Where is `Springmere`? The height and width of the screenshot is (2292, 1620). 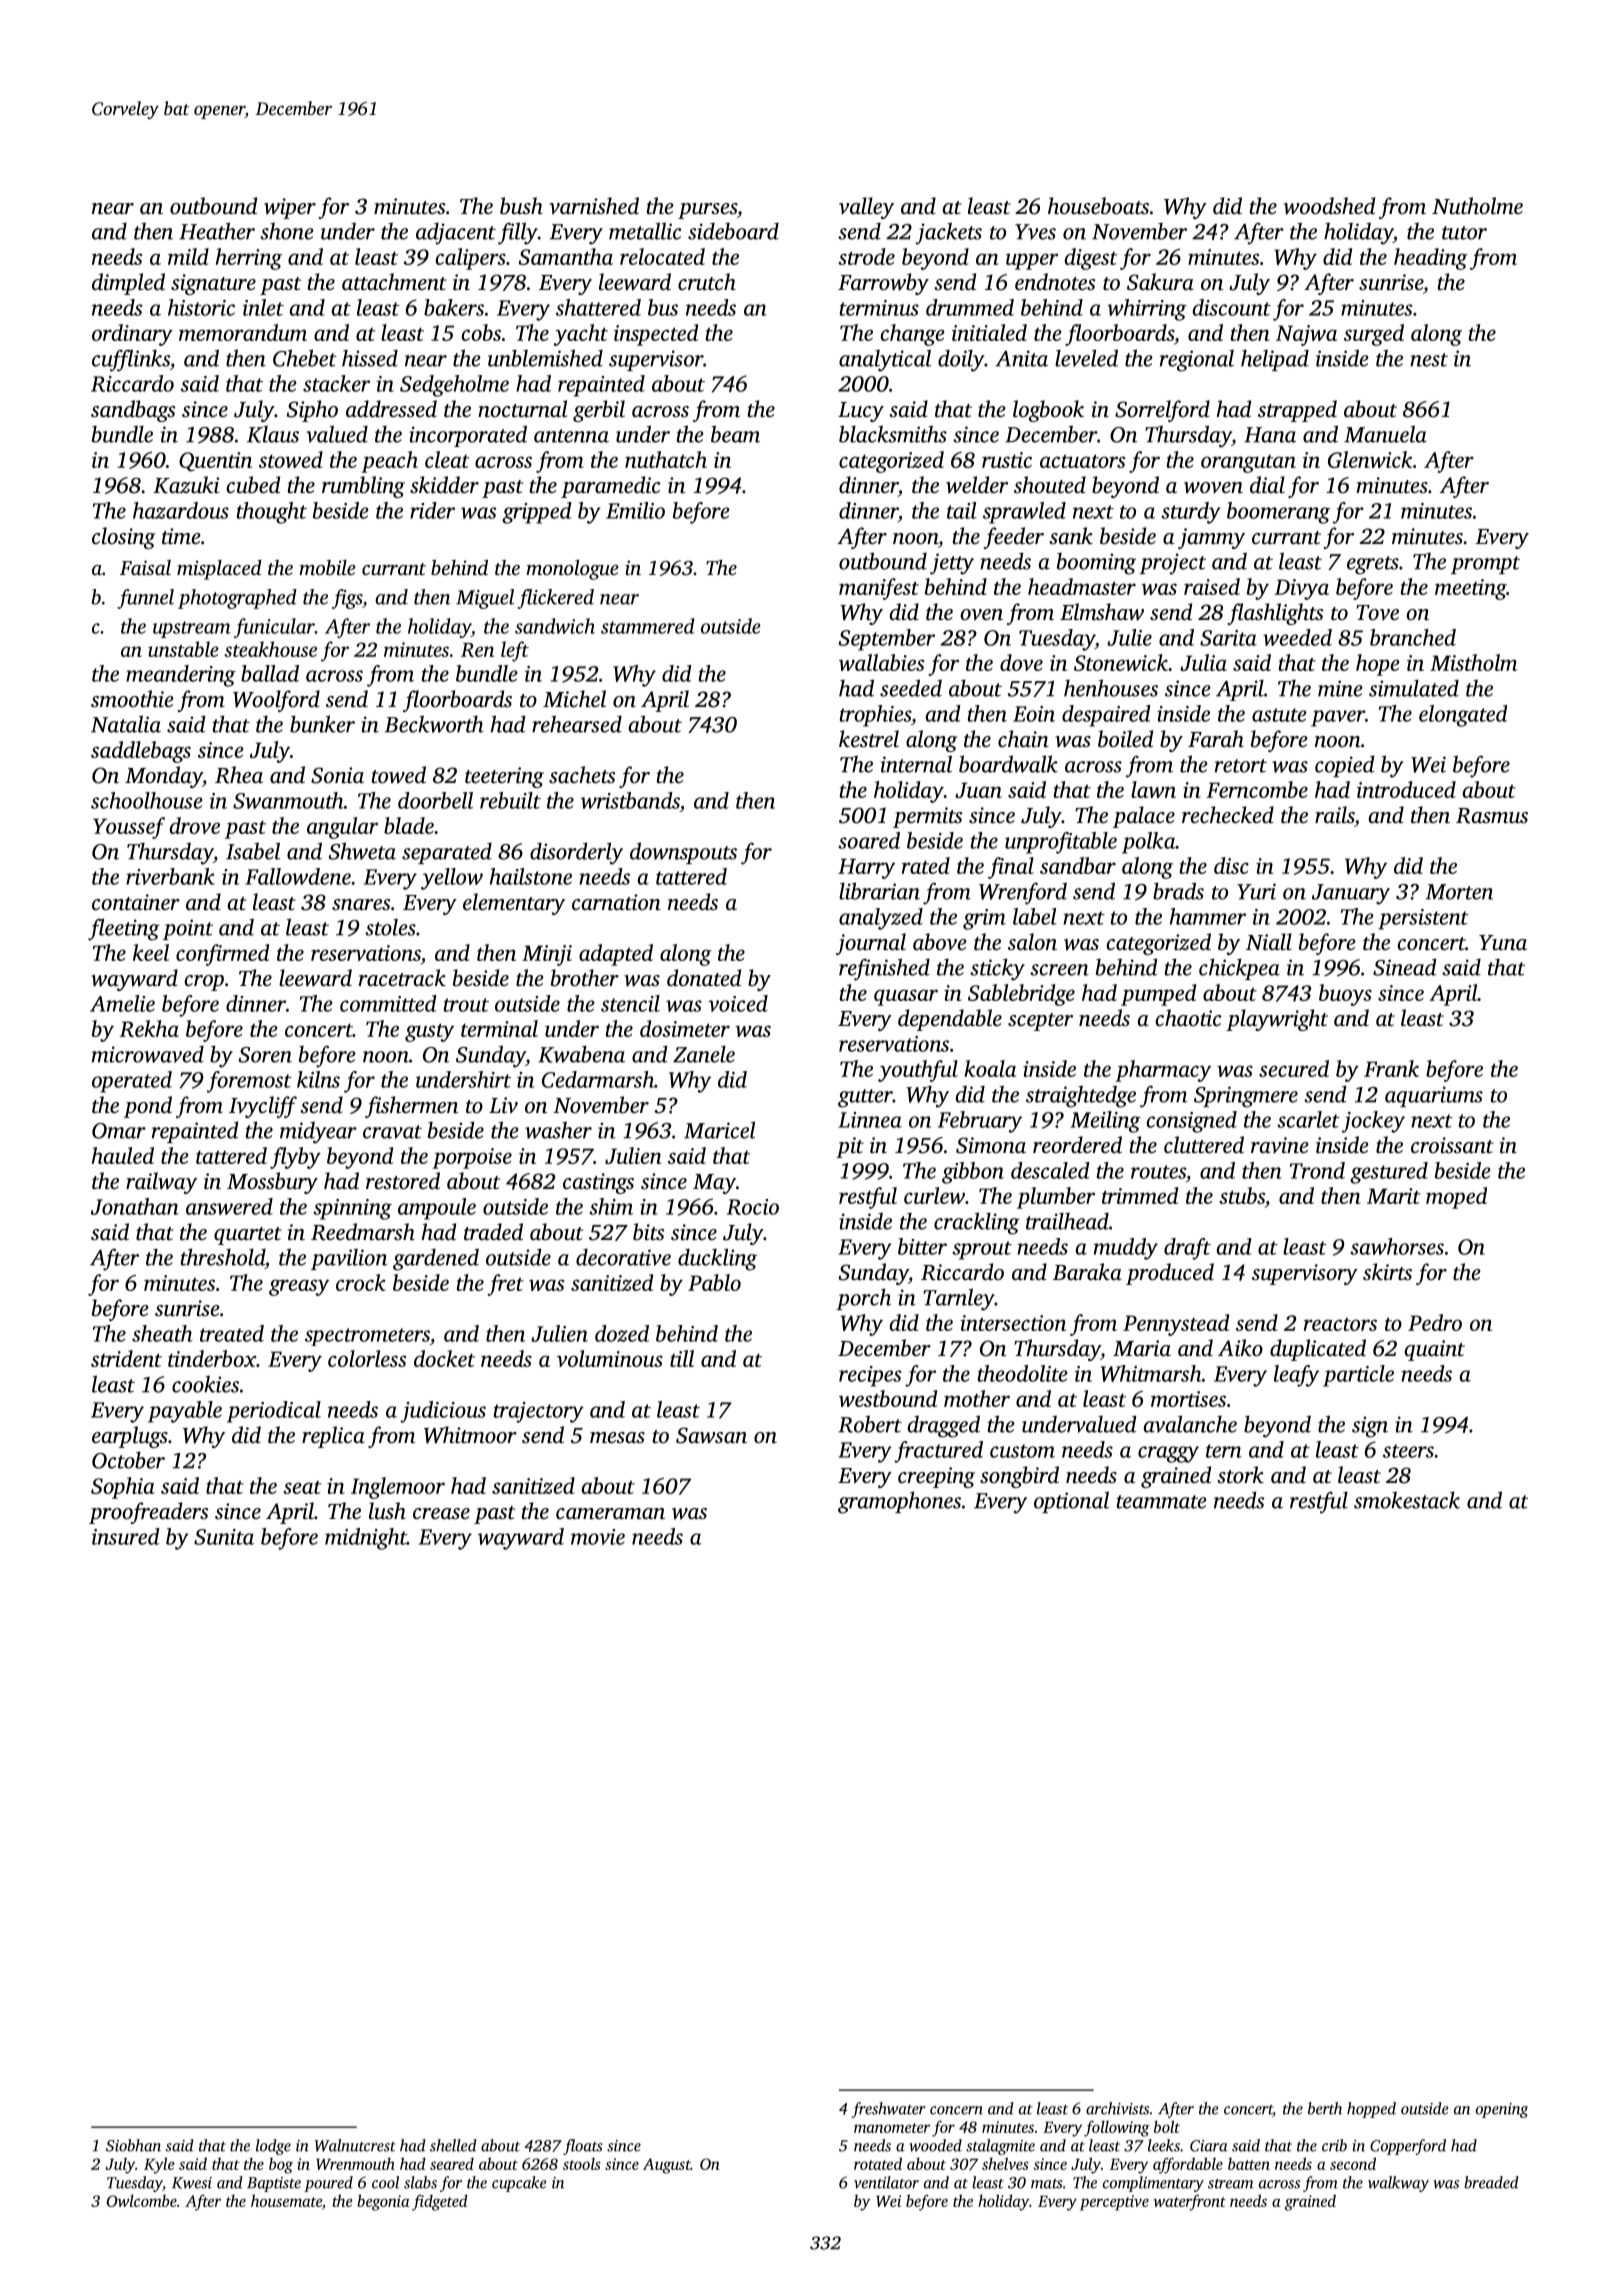 Springmere is located at coordinates (1246, 1097).
